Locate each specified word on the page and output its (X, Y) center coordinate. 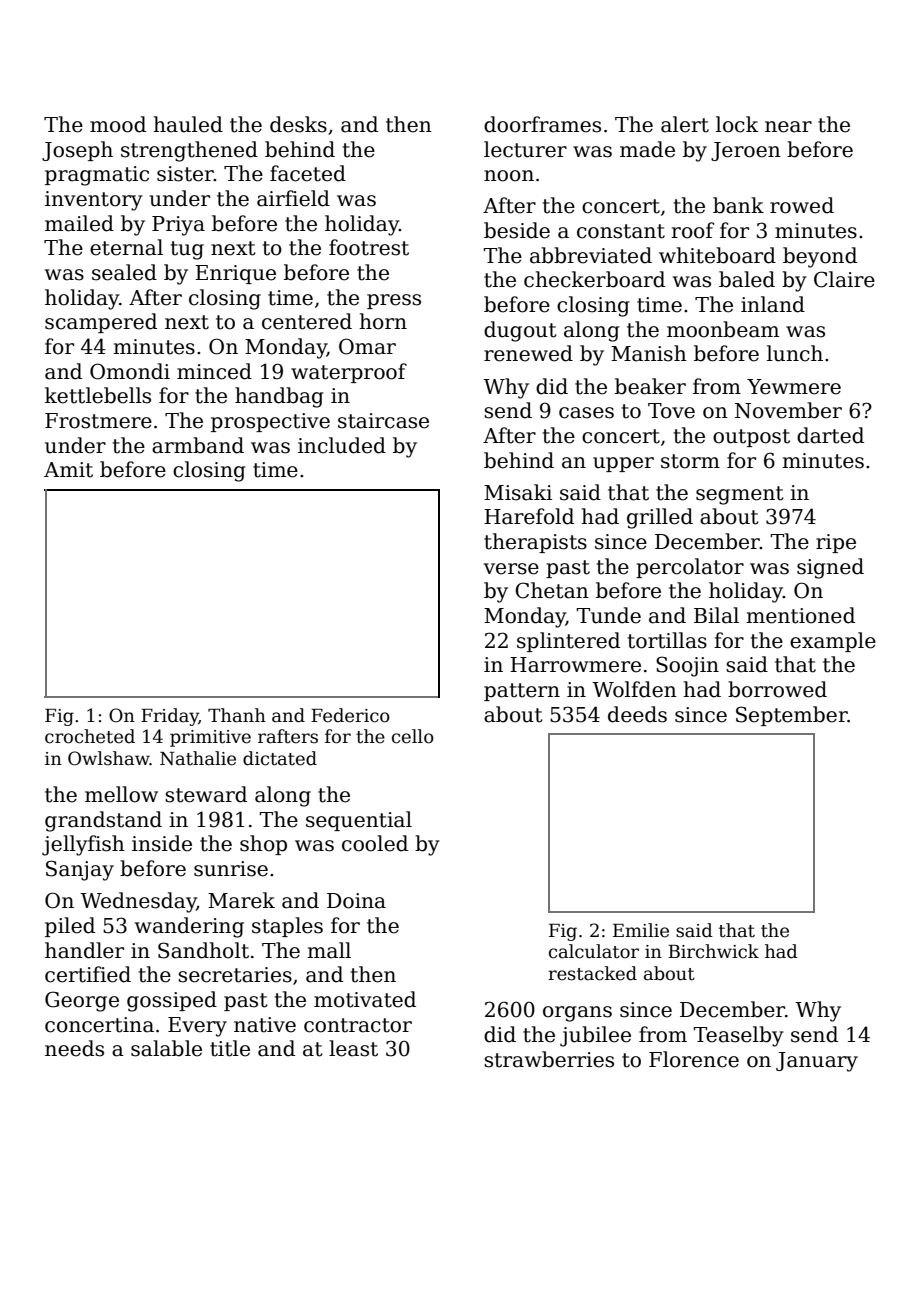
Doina (356, 901)
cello (413, 736)
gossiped (172, 1001)
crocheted (90, 736)
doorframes (542, 124)
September (792, 716)
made (647, 149)
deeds (637, 714)
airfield (293, 198)
